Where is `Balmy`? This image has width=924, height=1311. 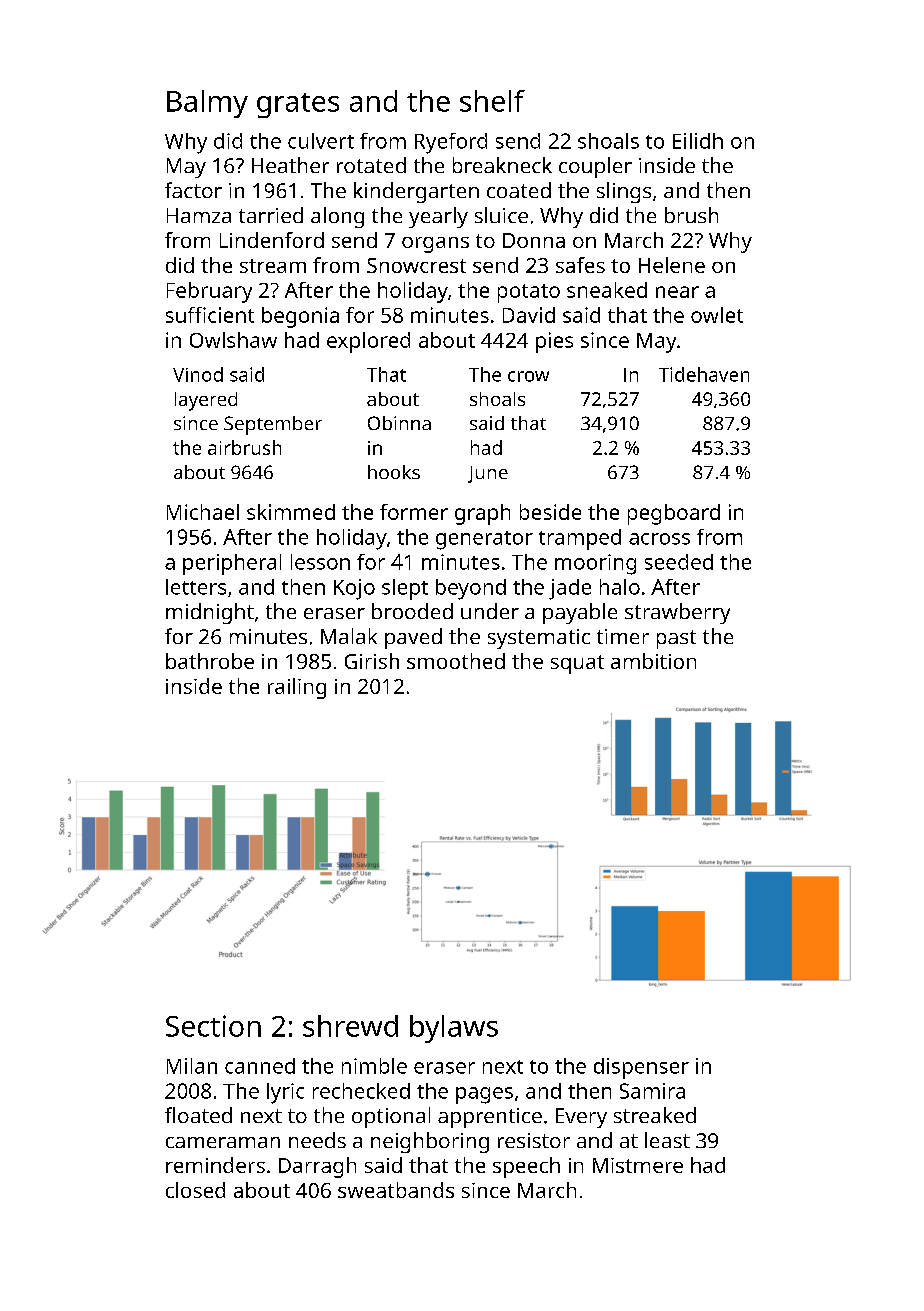
Balmy is located at coordinates (207, 104).
